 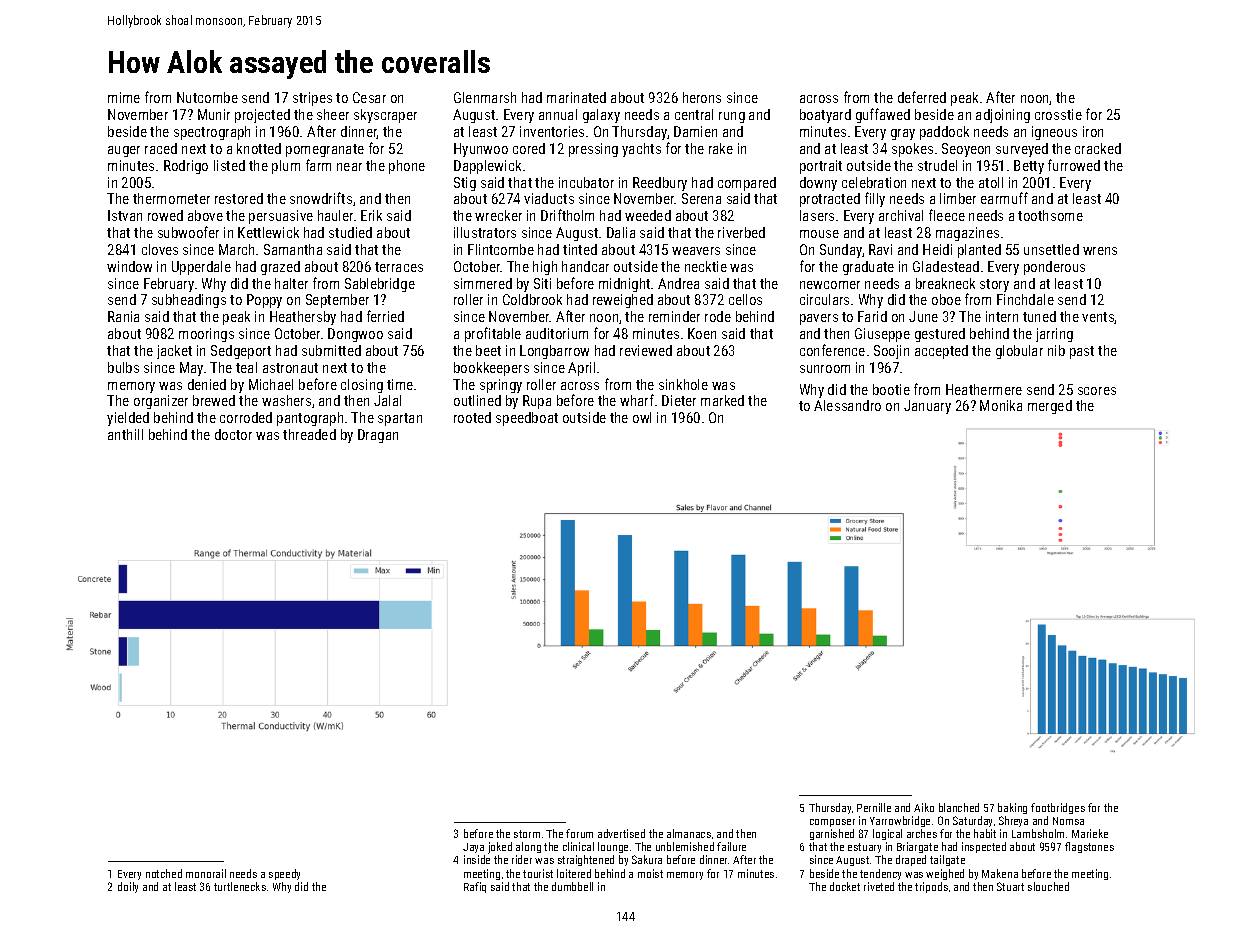 I want to click on crosstie, so click(x=1058, y=114).
